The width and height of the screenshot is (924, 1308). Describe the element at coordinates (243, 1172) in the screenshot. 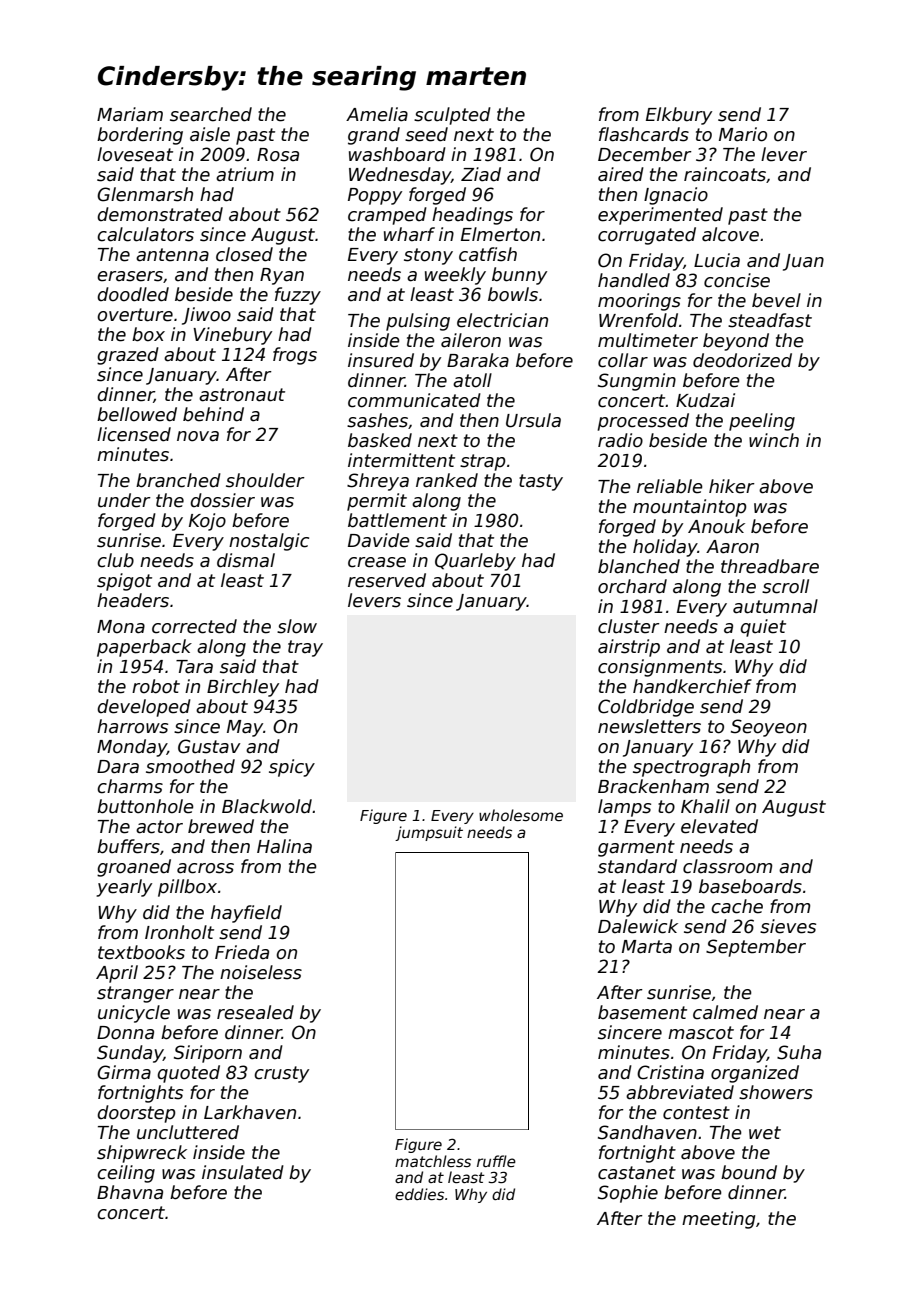

I see `insulated` at that location.
